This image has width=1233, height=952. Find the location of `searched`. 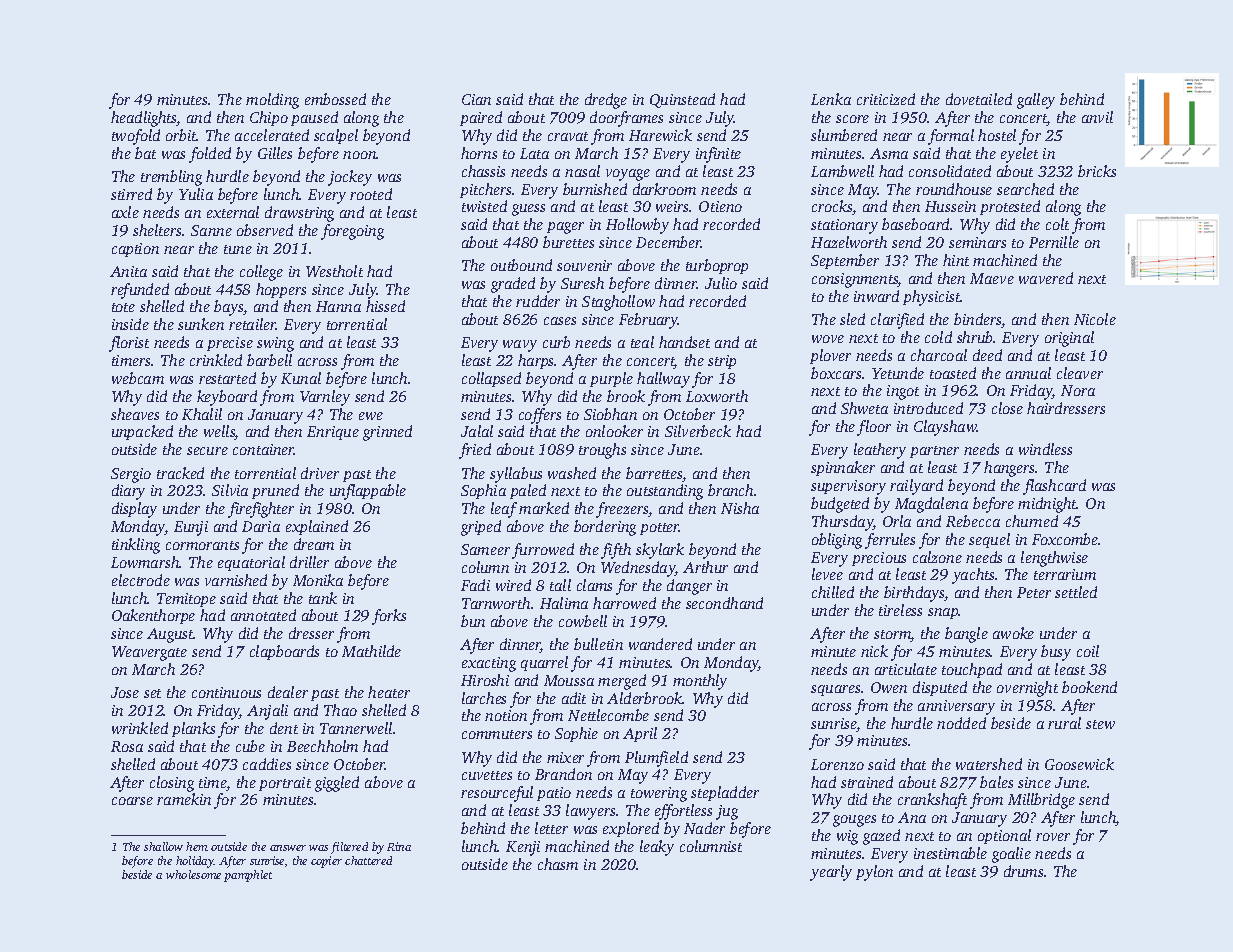

searched is located at coordinates (1025, 189).
